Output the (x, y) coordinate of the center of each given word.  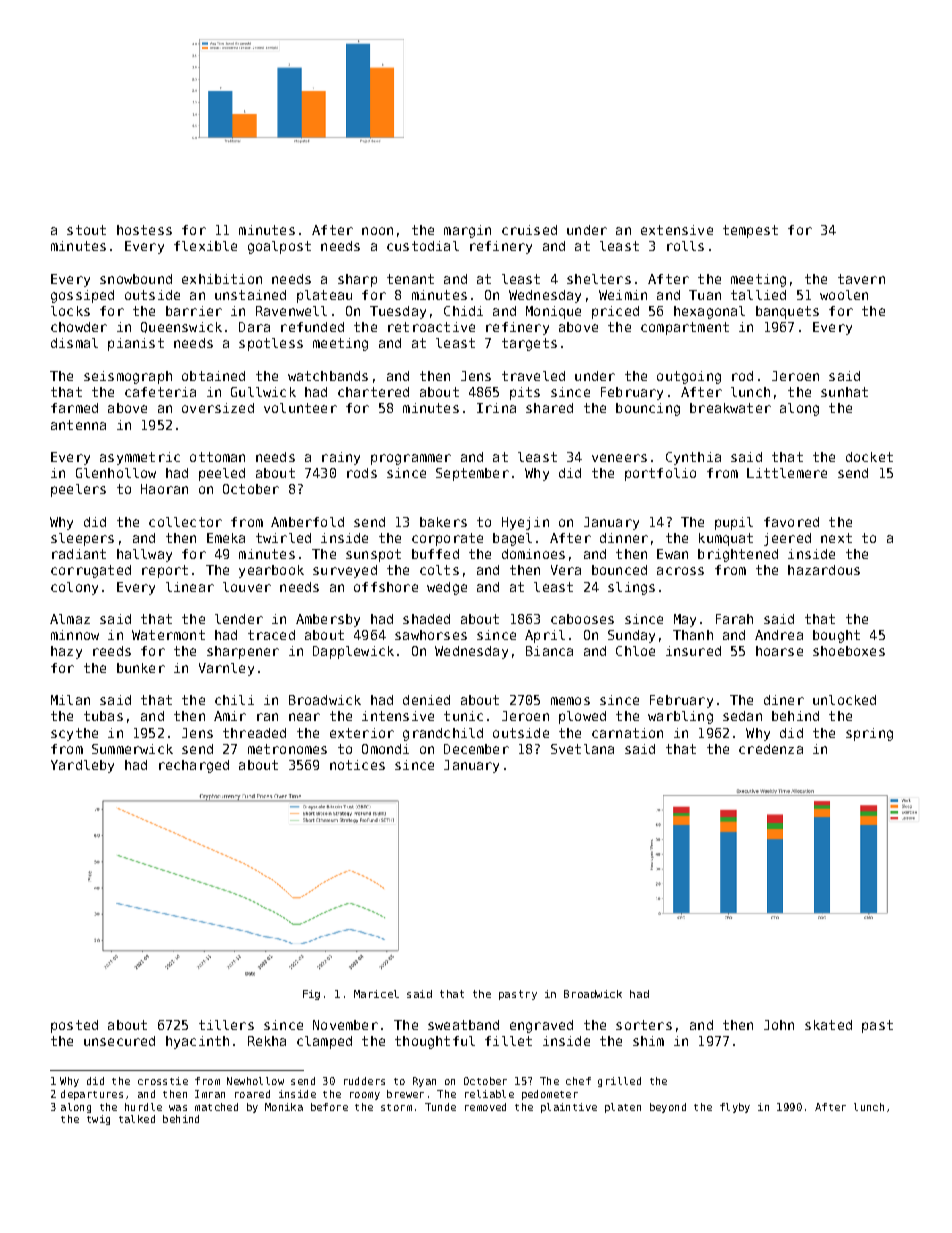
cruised (529, 230)
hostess (144, 230)
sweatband (463, 1025)
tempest (750, 231)
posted (74, 1026)
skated (828, 1025)
